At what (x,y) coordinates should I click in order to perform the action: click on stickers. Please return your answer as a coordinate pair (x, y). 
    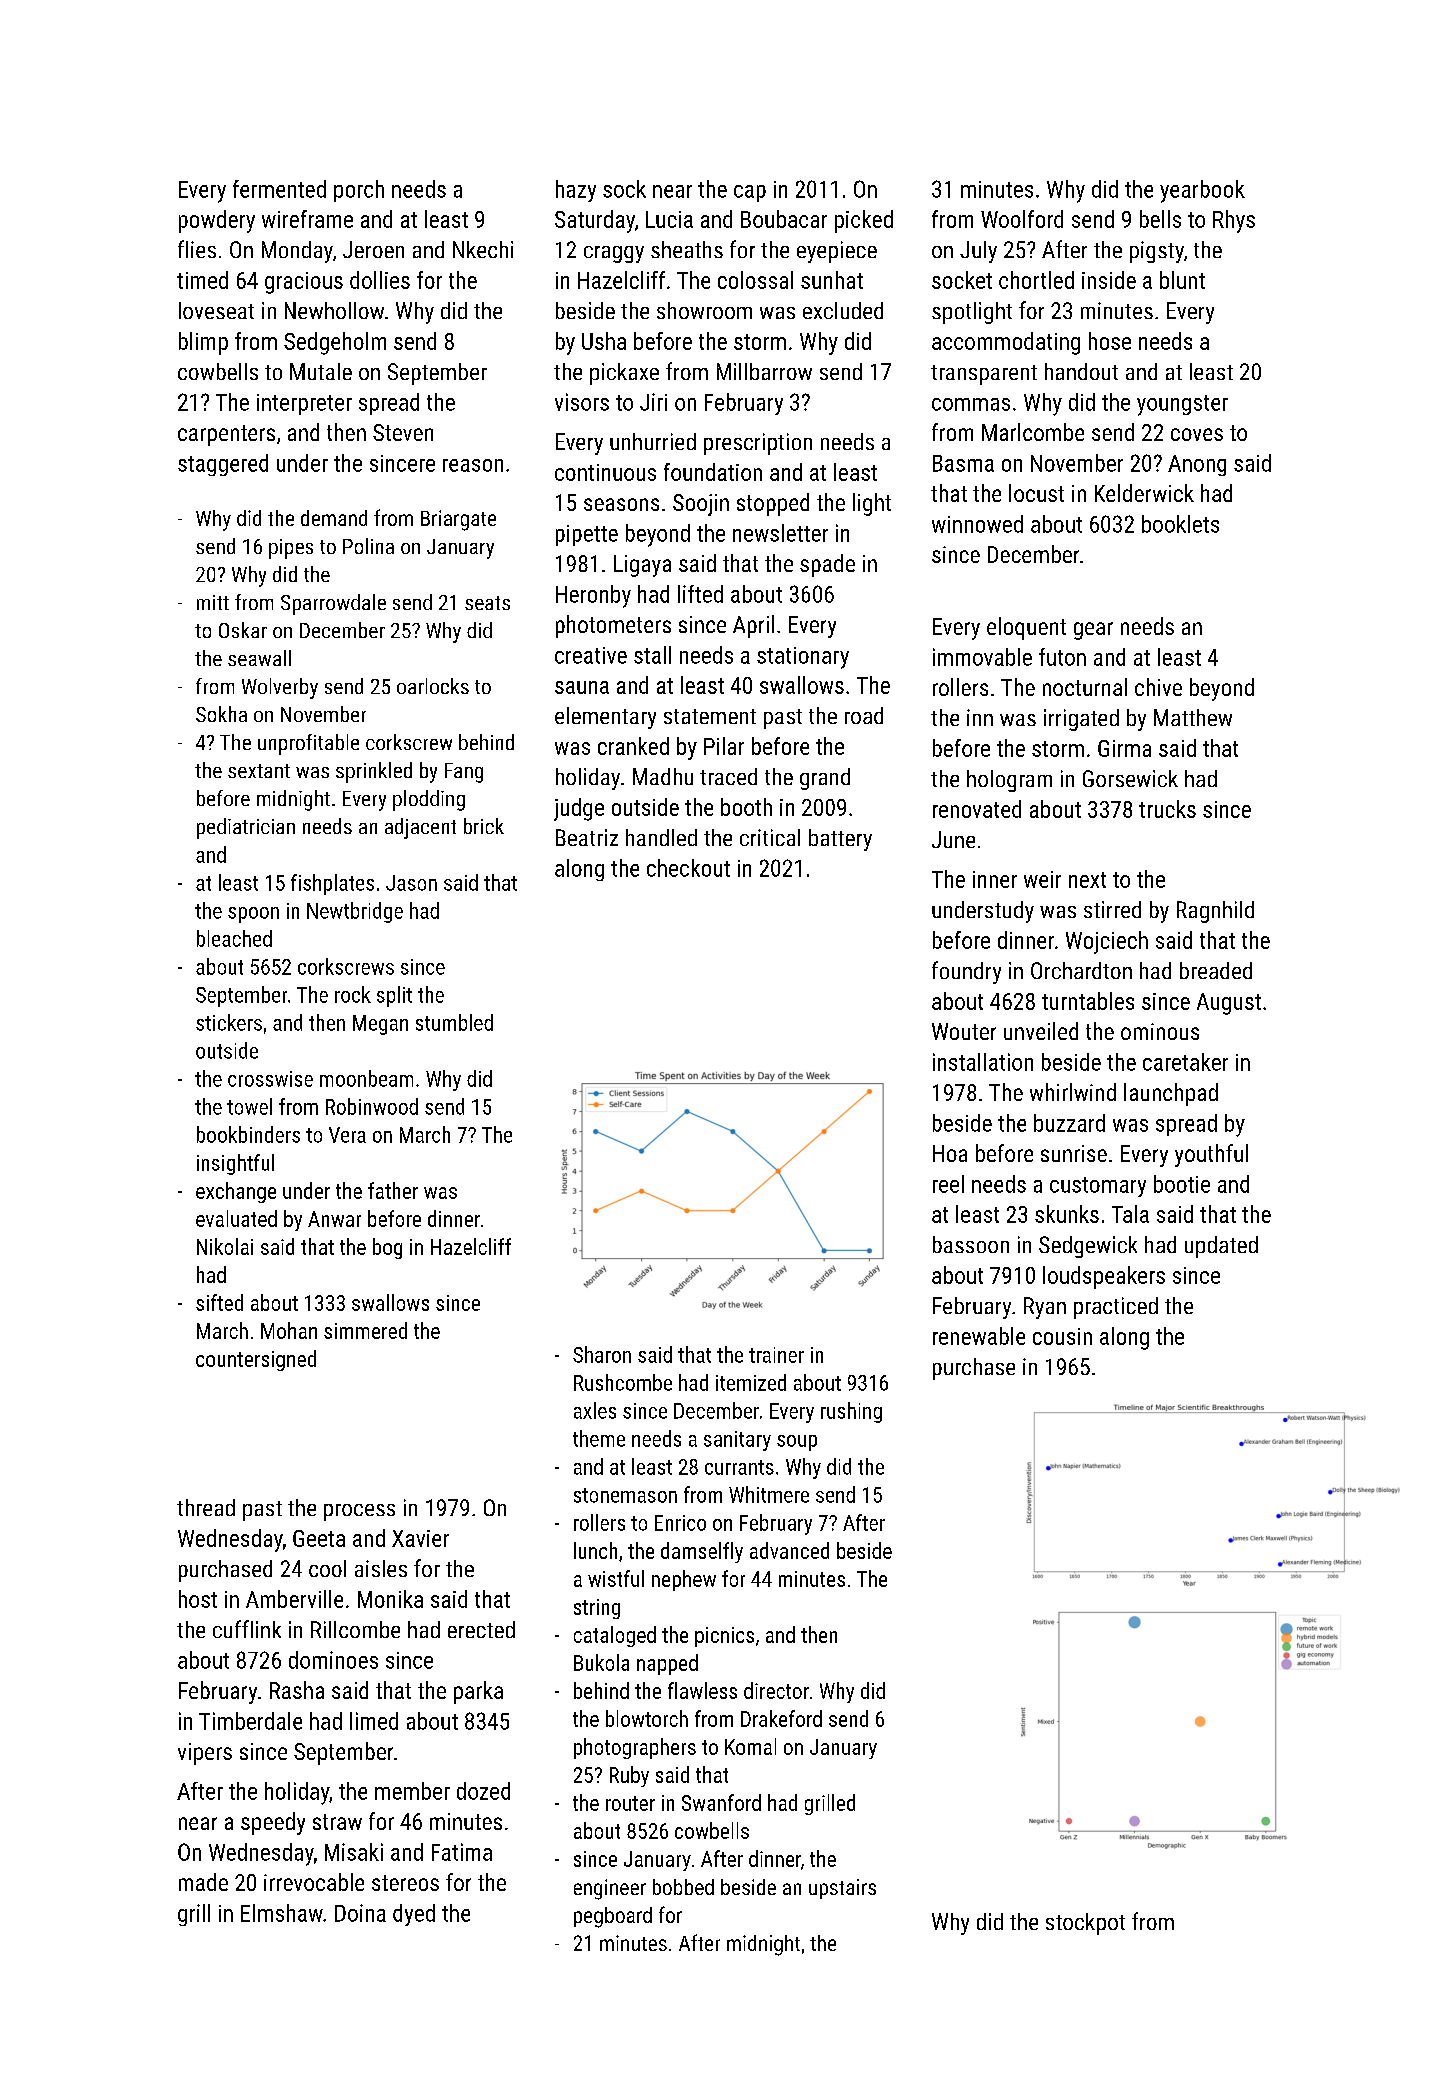
    Looking at the image, I should click on (229, 1022).
